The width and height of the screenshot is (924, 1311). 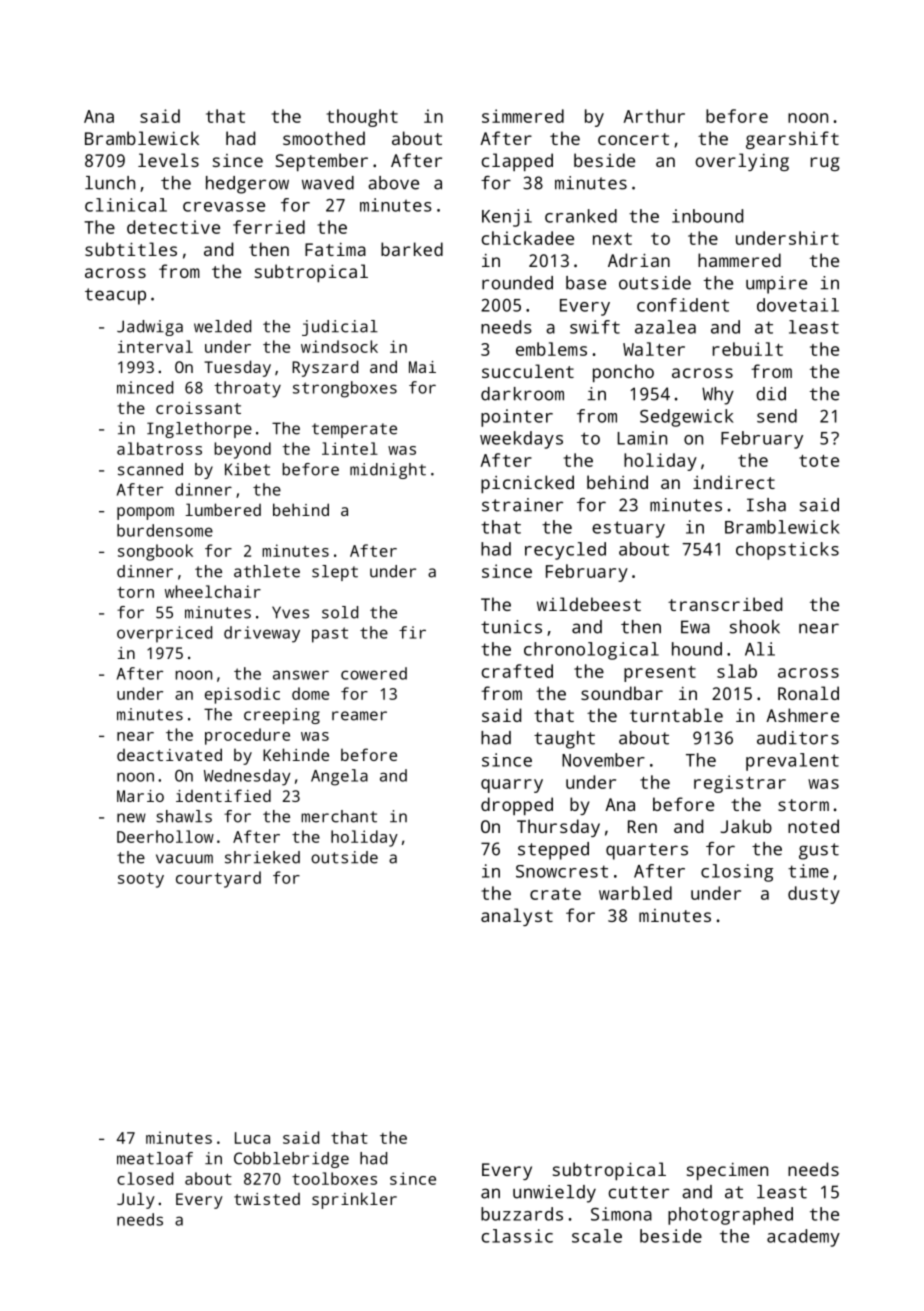 What do you see at coordinates (683, 305) in the screenshot?
I see `confident` at bounding box center [683, 305].
